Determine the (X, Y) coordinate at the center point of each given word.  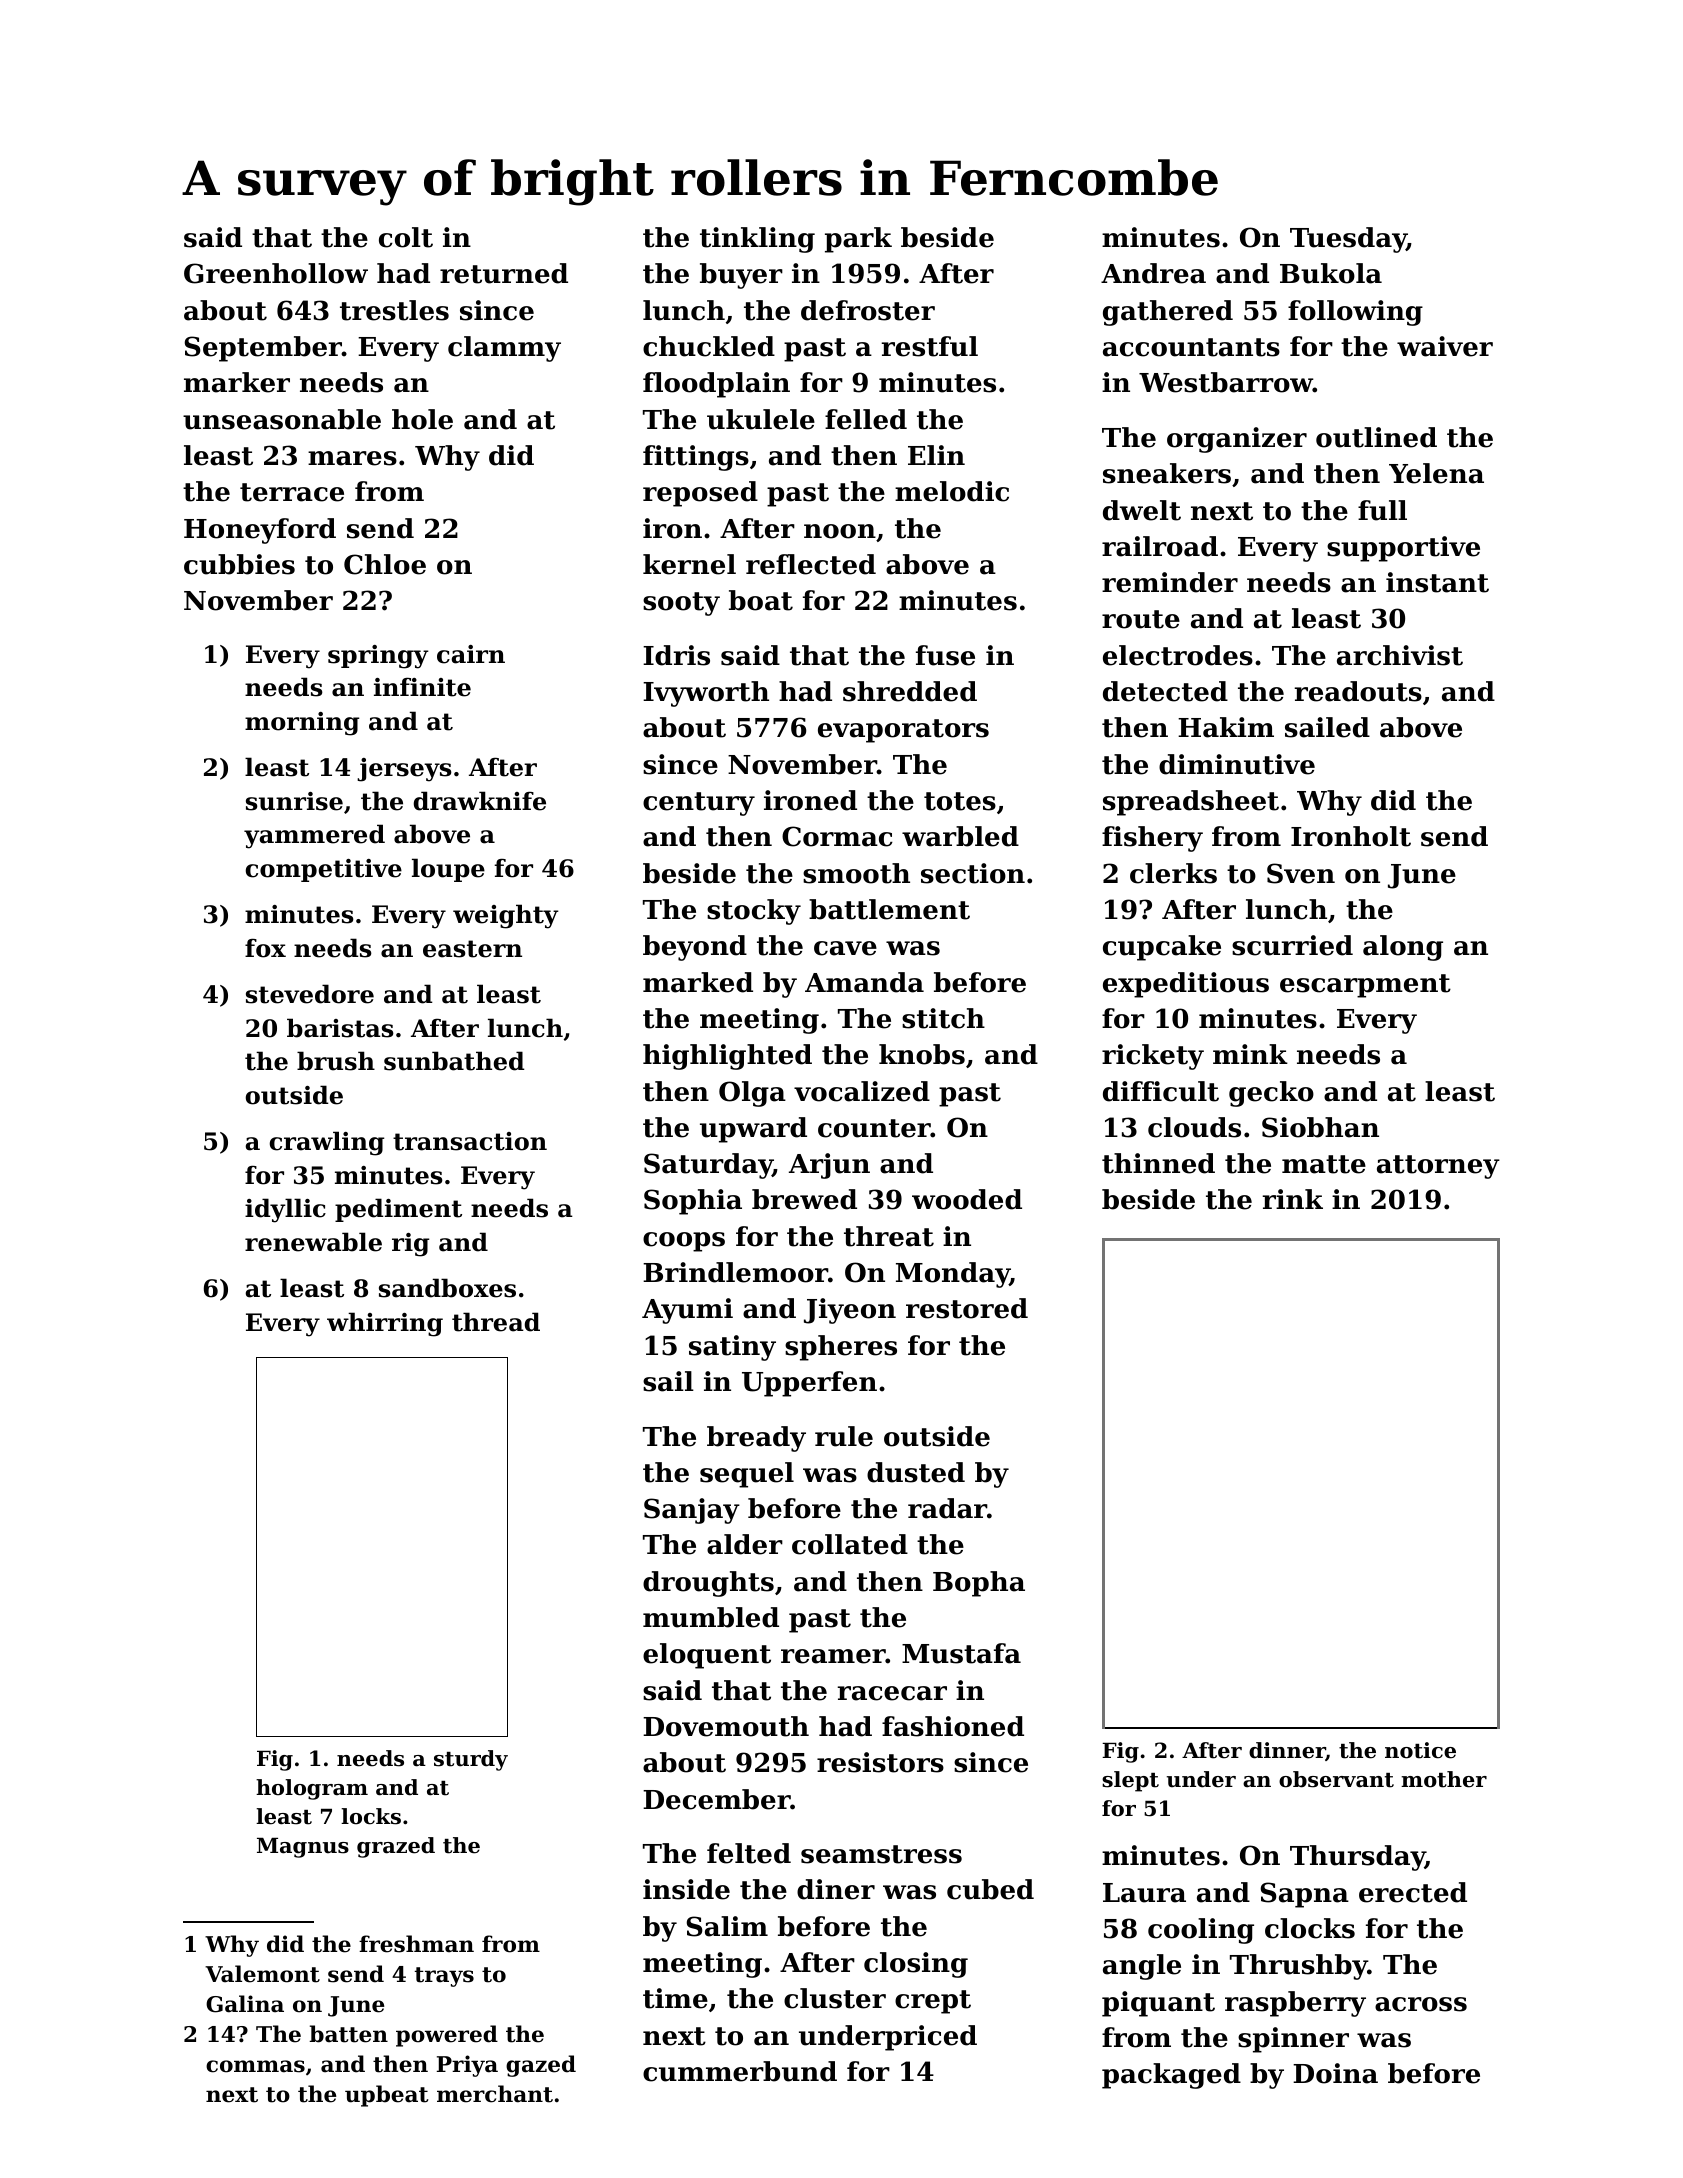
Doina (1335, 2073)
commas (255, 2066)
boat (761, 600)
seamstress (881, 1854)
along (1403, 948)
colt (406, 237)
